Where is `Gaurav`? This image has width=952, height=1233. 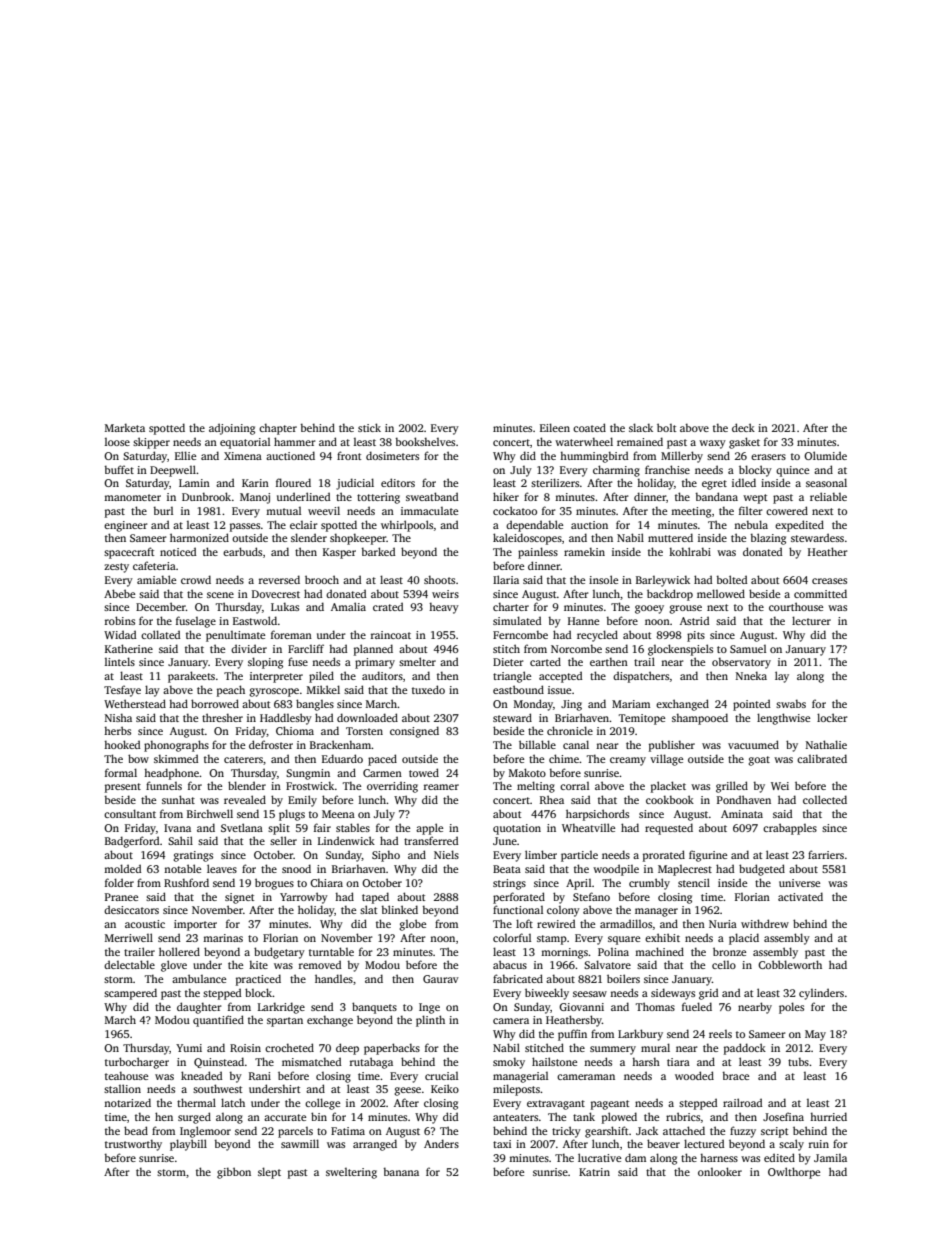 Gaurav is located at coordinates (441, 979).
